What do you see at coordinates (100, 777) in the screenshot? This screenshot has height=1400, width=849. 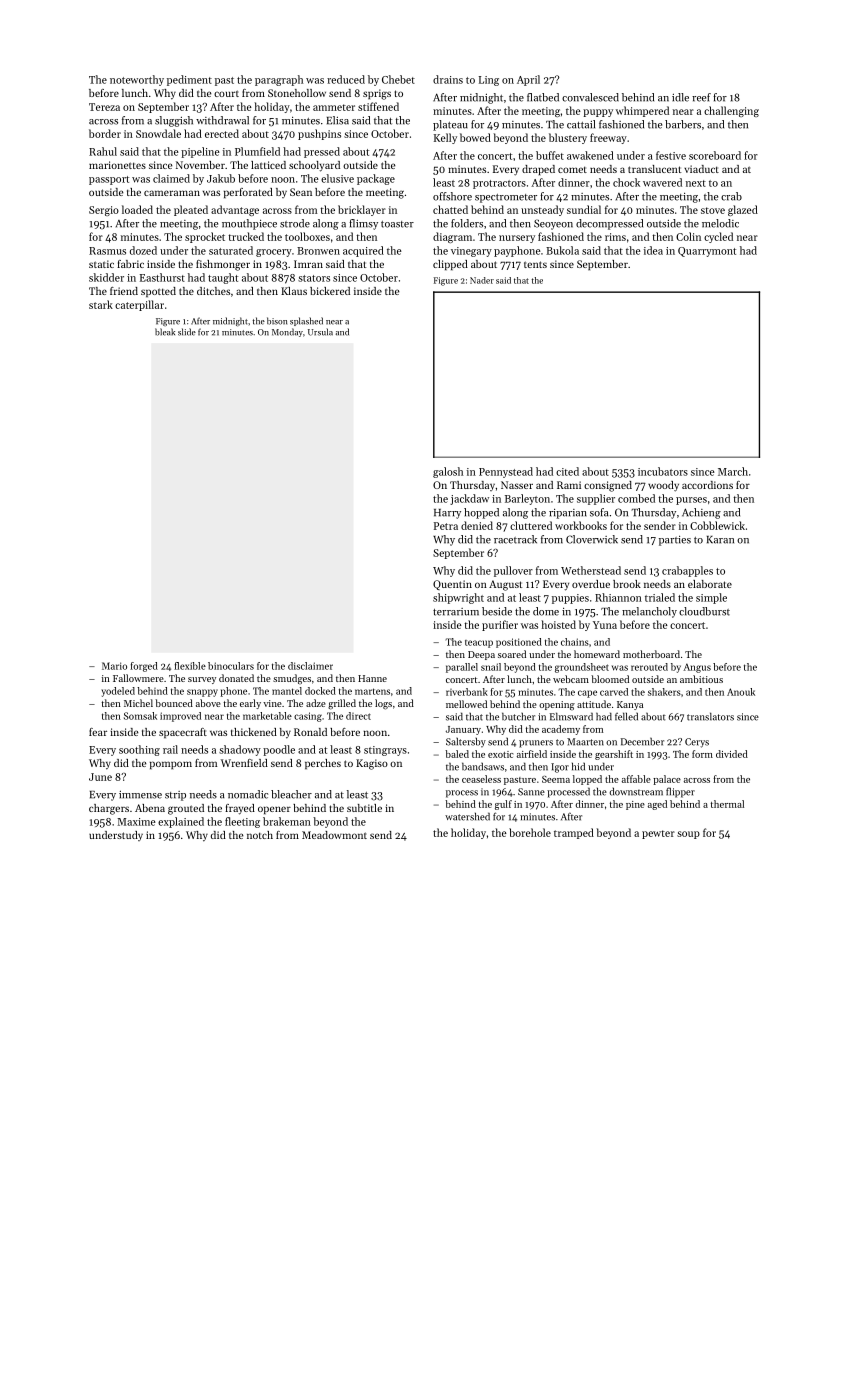 I see `June` at bounding box center [100, 777].
